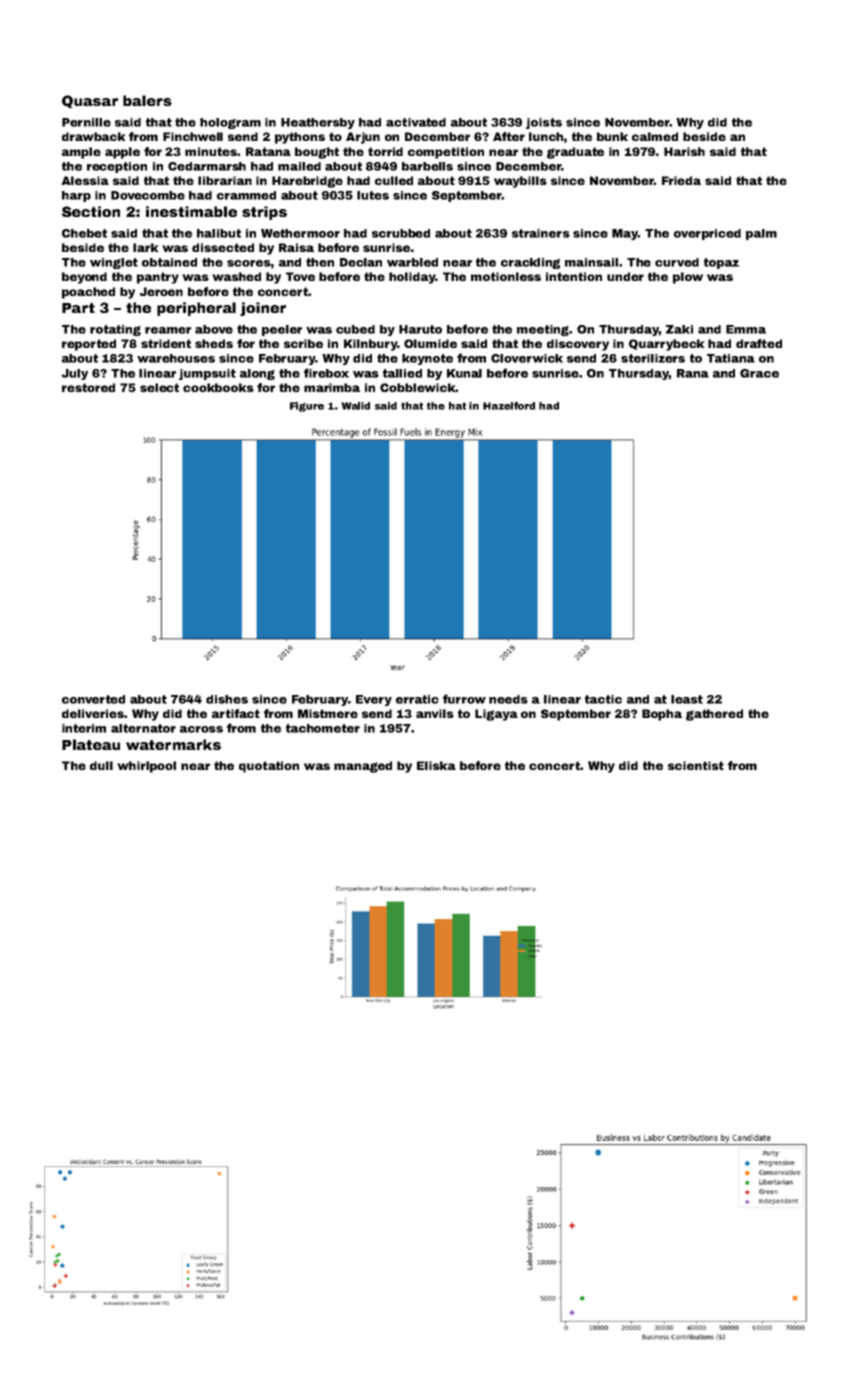 The image size is (849, 1400). I want to click on Walid, so click(355, 406).
